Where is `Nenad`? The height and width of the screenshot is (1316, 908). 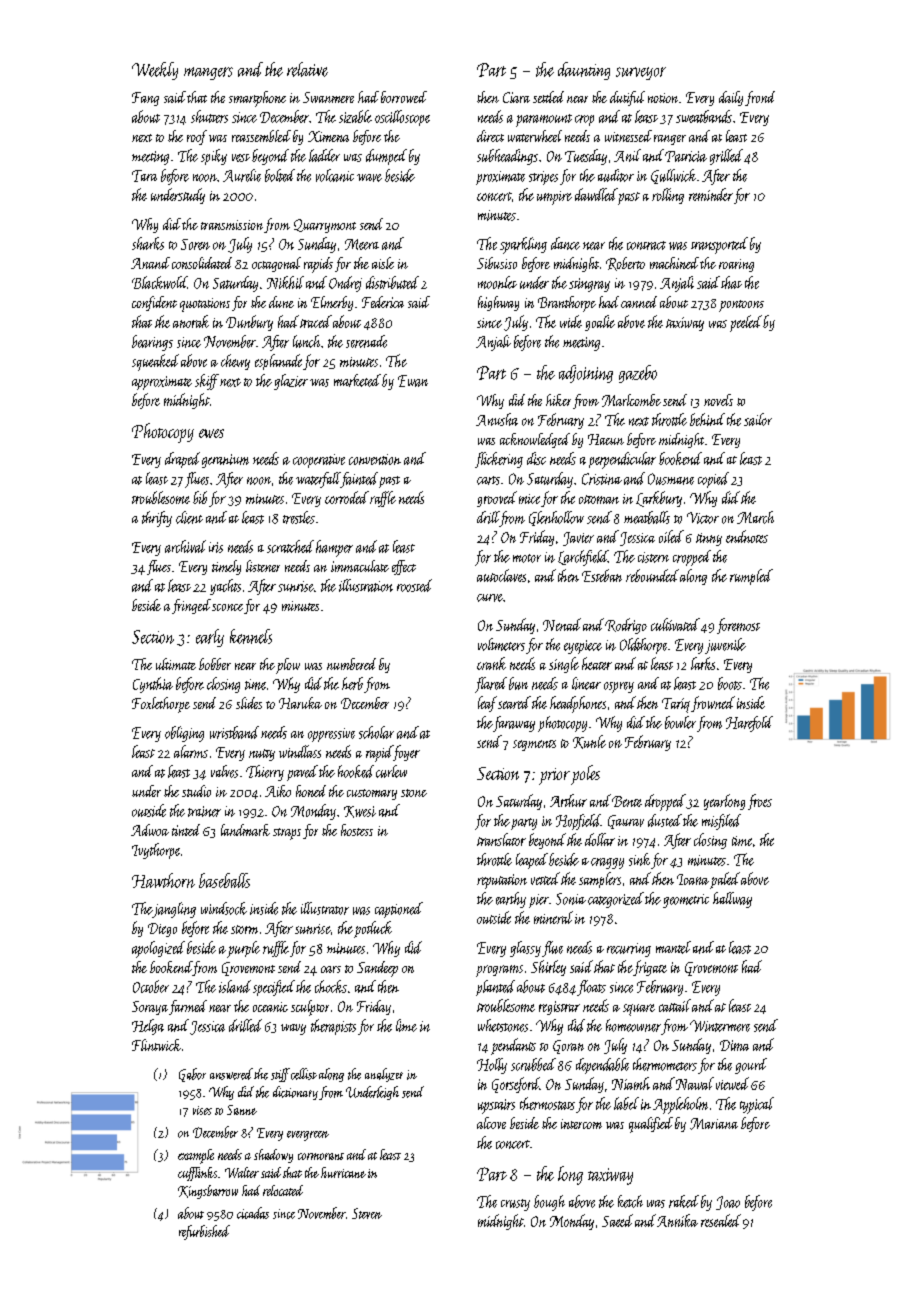
Nenad is located at coordinates (562, 624).
